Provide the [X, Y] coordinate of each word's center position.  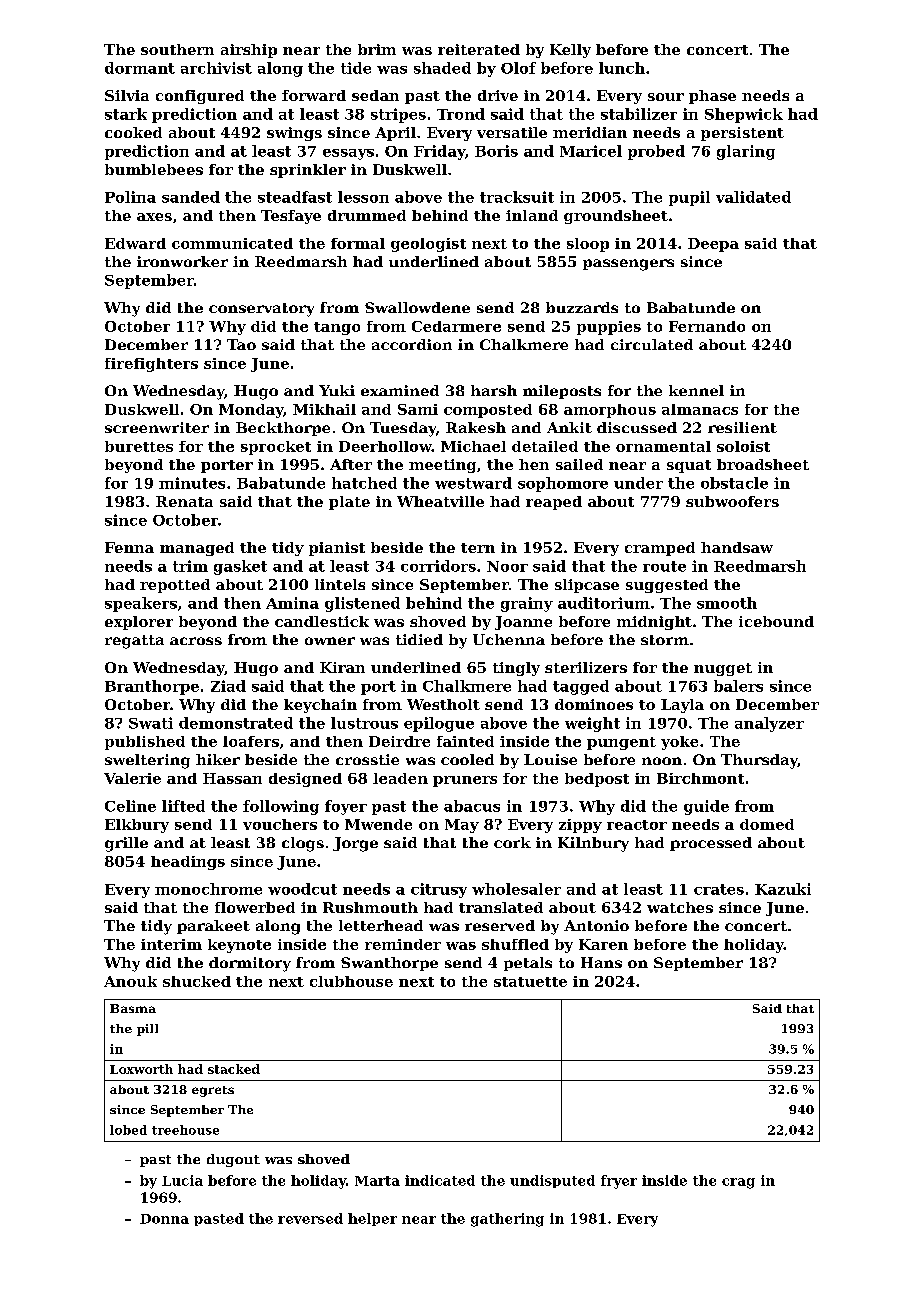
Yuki [337, 390]
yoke [679, 743]
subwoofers [732, 501]
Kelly [570, 51]
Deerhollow [385, 446]
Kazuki [783, 889]
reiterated [479, 49]
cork [512, 842]
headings [188, 863]
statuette [530, 982]
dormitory [250, 964]
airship [249, 51]
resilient [742, 427]
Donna [164, 1219]
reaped [554, 503]
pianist [337, 549]
